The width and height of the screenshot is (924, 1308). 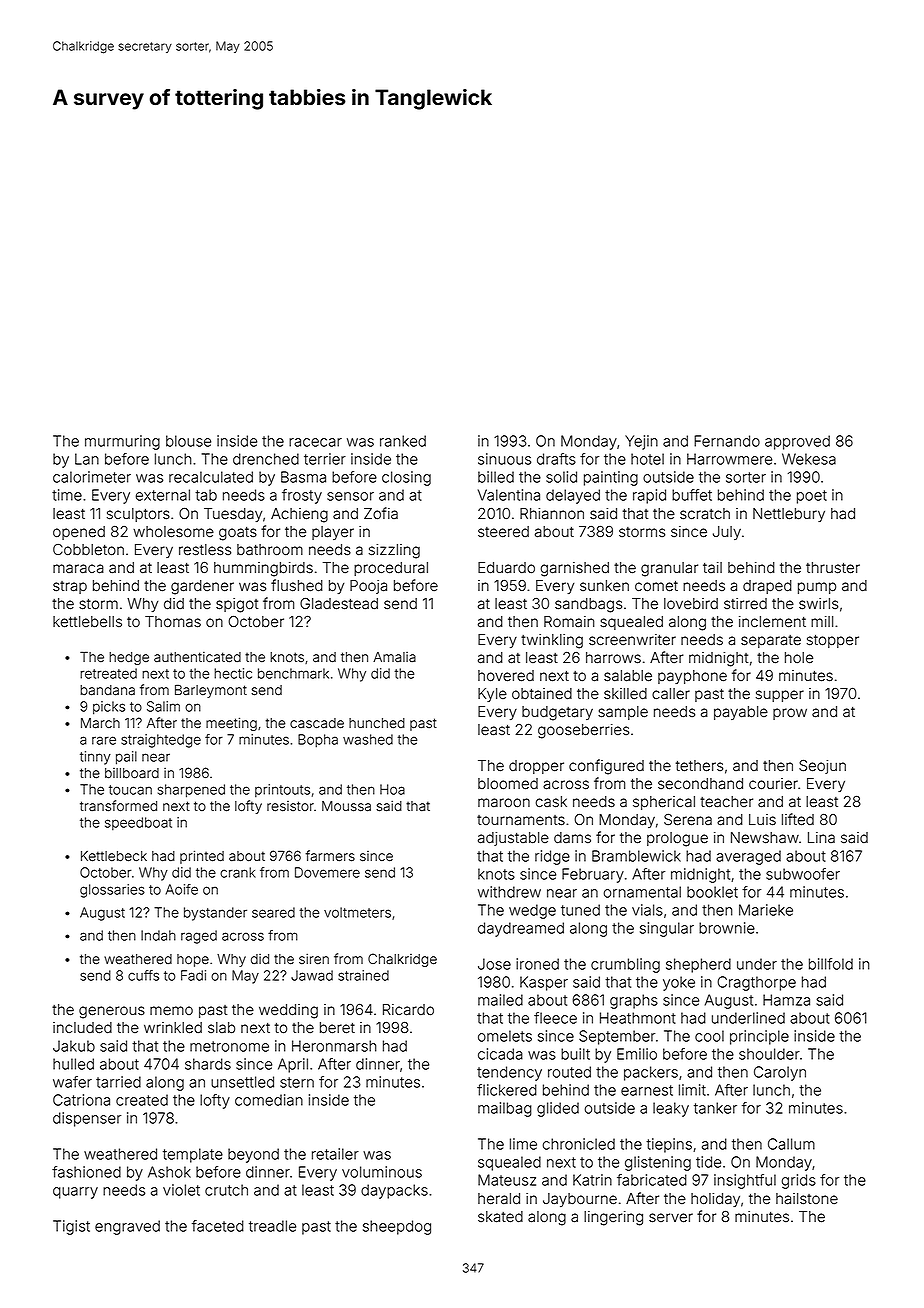 I want to click on Tigist, so click(x=71, y=1227).
